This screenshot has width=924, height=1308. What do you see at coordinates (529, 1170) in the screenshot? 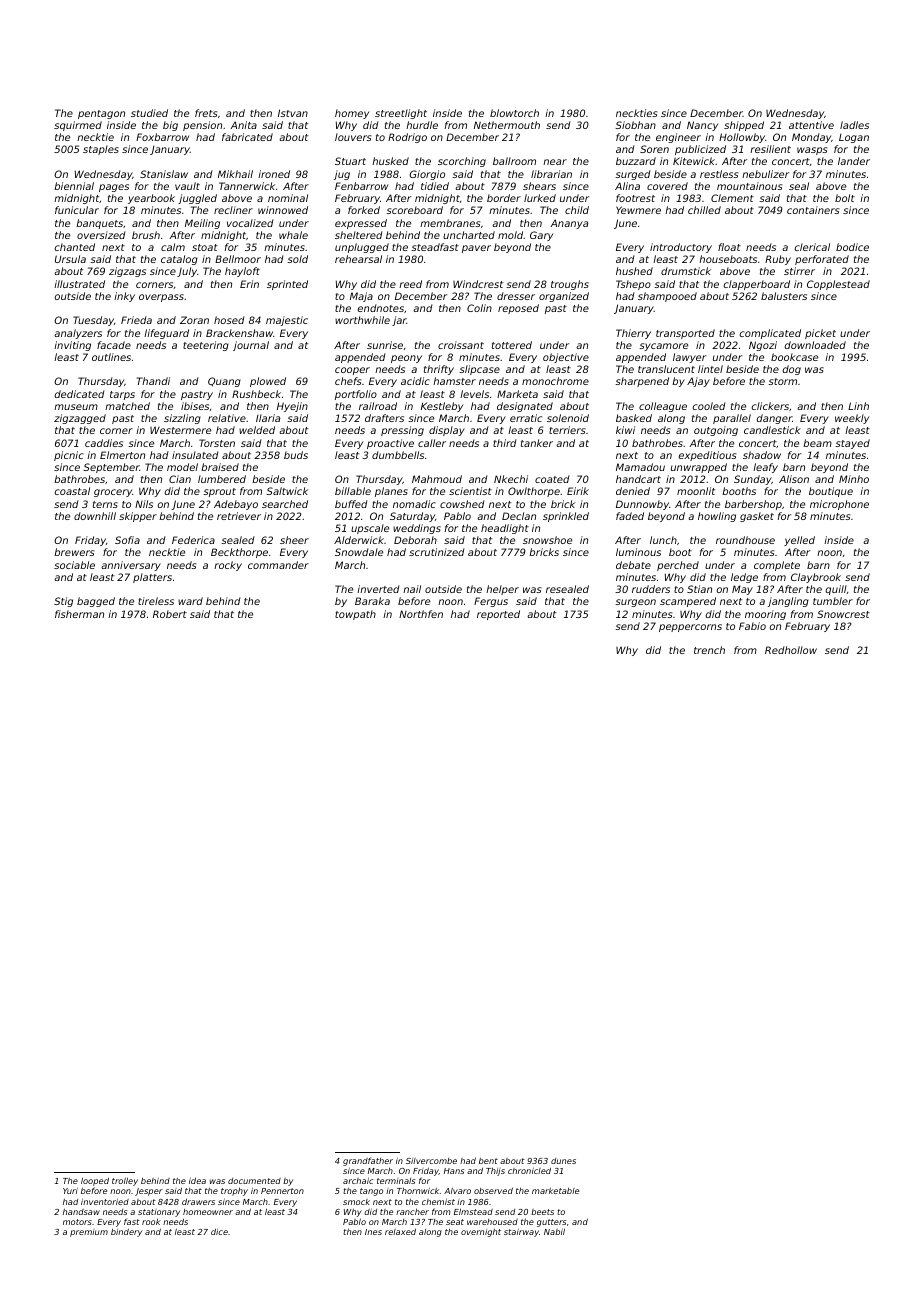
I see `chronicled` at bounding box center [529, 1170].
